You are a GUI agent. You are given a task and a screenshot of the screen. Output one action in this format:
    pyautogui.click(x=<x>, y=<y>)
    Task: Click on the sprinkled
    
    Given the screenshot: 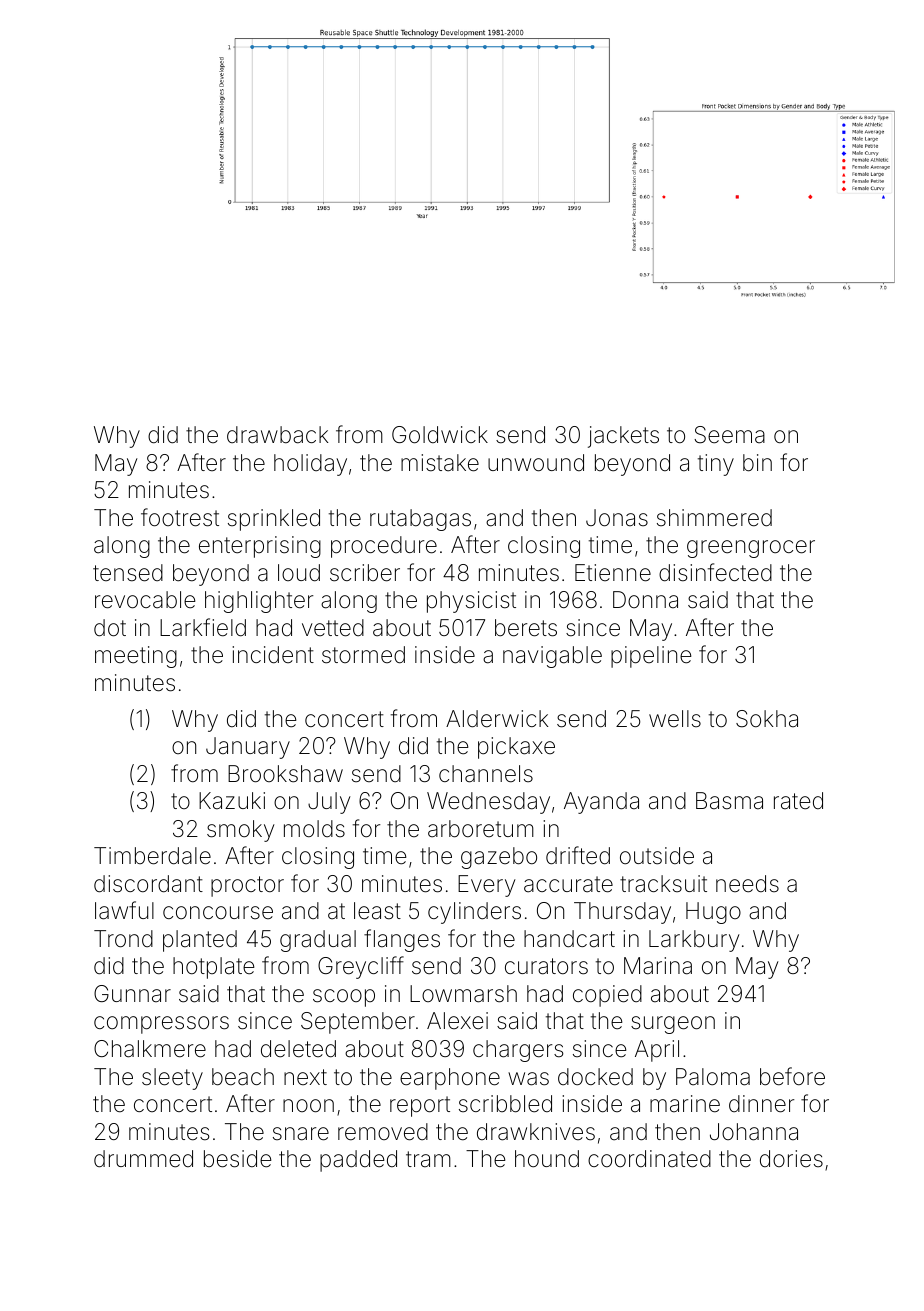 What is the action you would take?
    pyautogui.click(x=274, y=520)
